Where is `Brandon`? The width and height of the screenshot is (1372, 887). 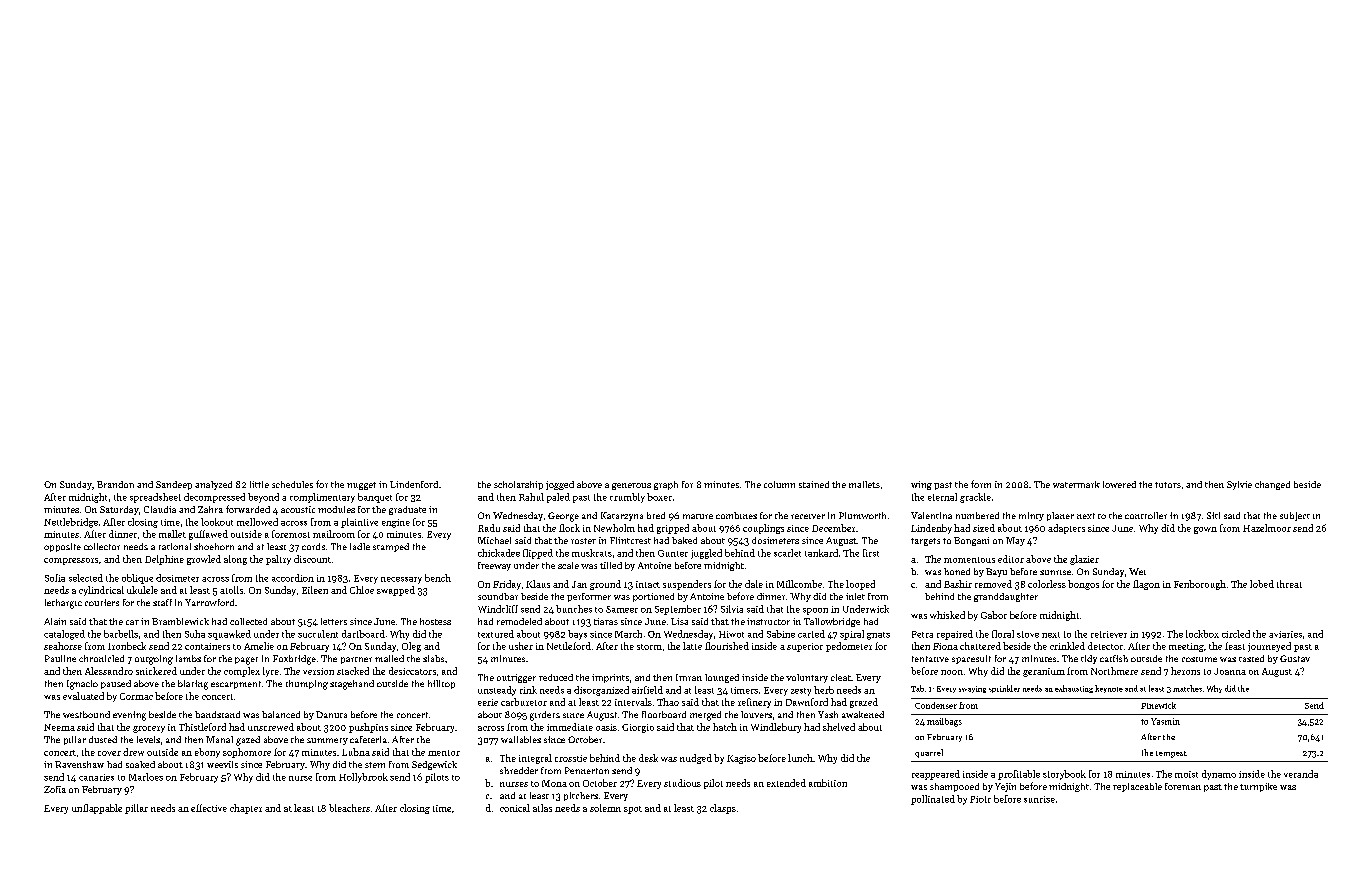 Brandon is located at coordinates (115, 484).
